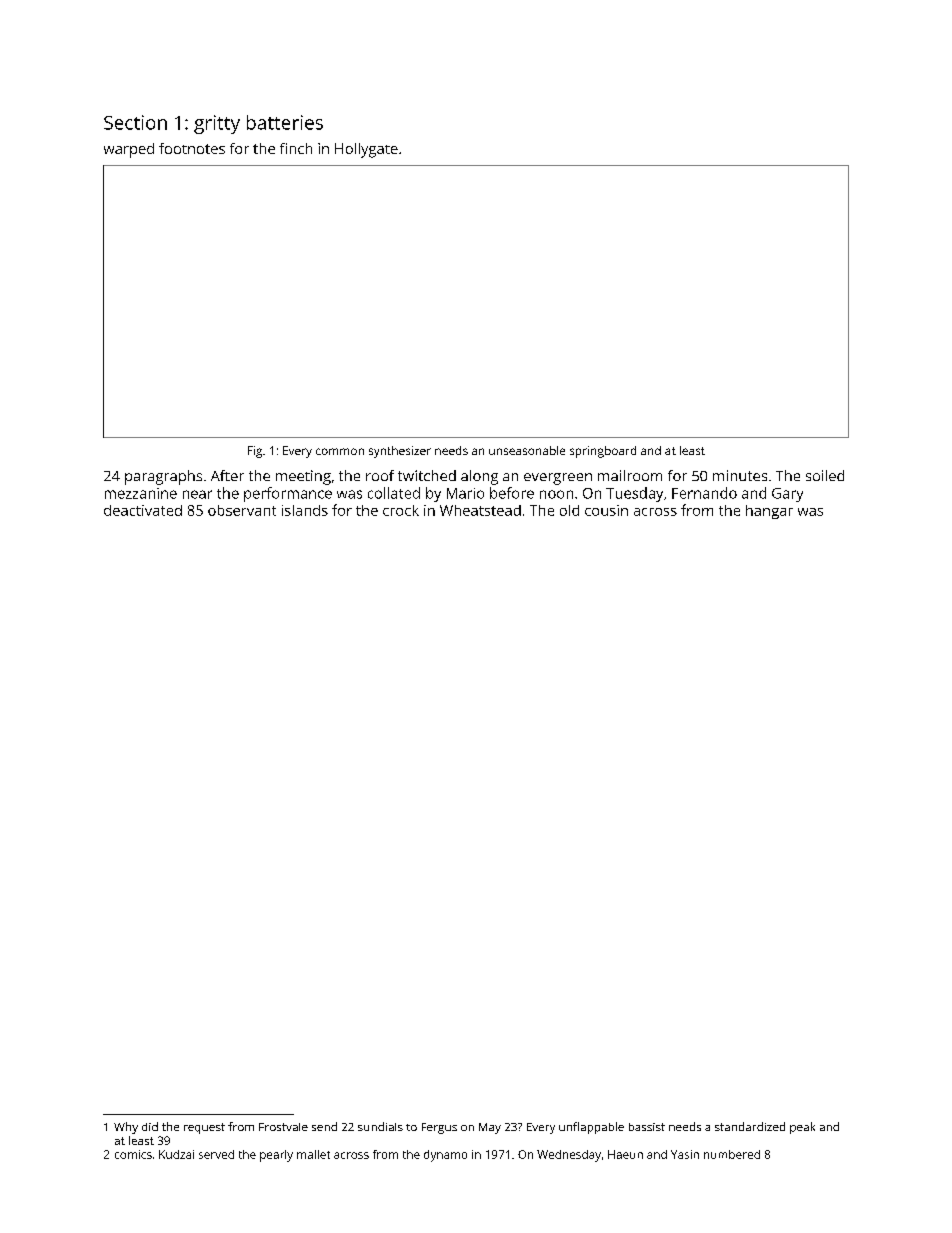 This document has width=952, height=1233. I want to click on Fergus, so click(439, 1128).
